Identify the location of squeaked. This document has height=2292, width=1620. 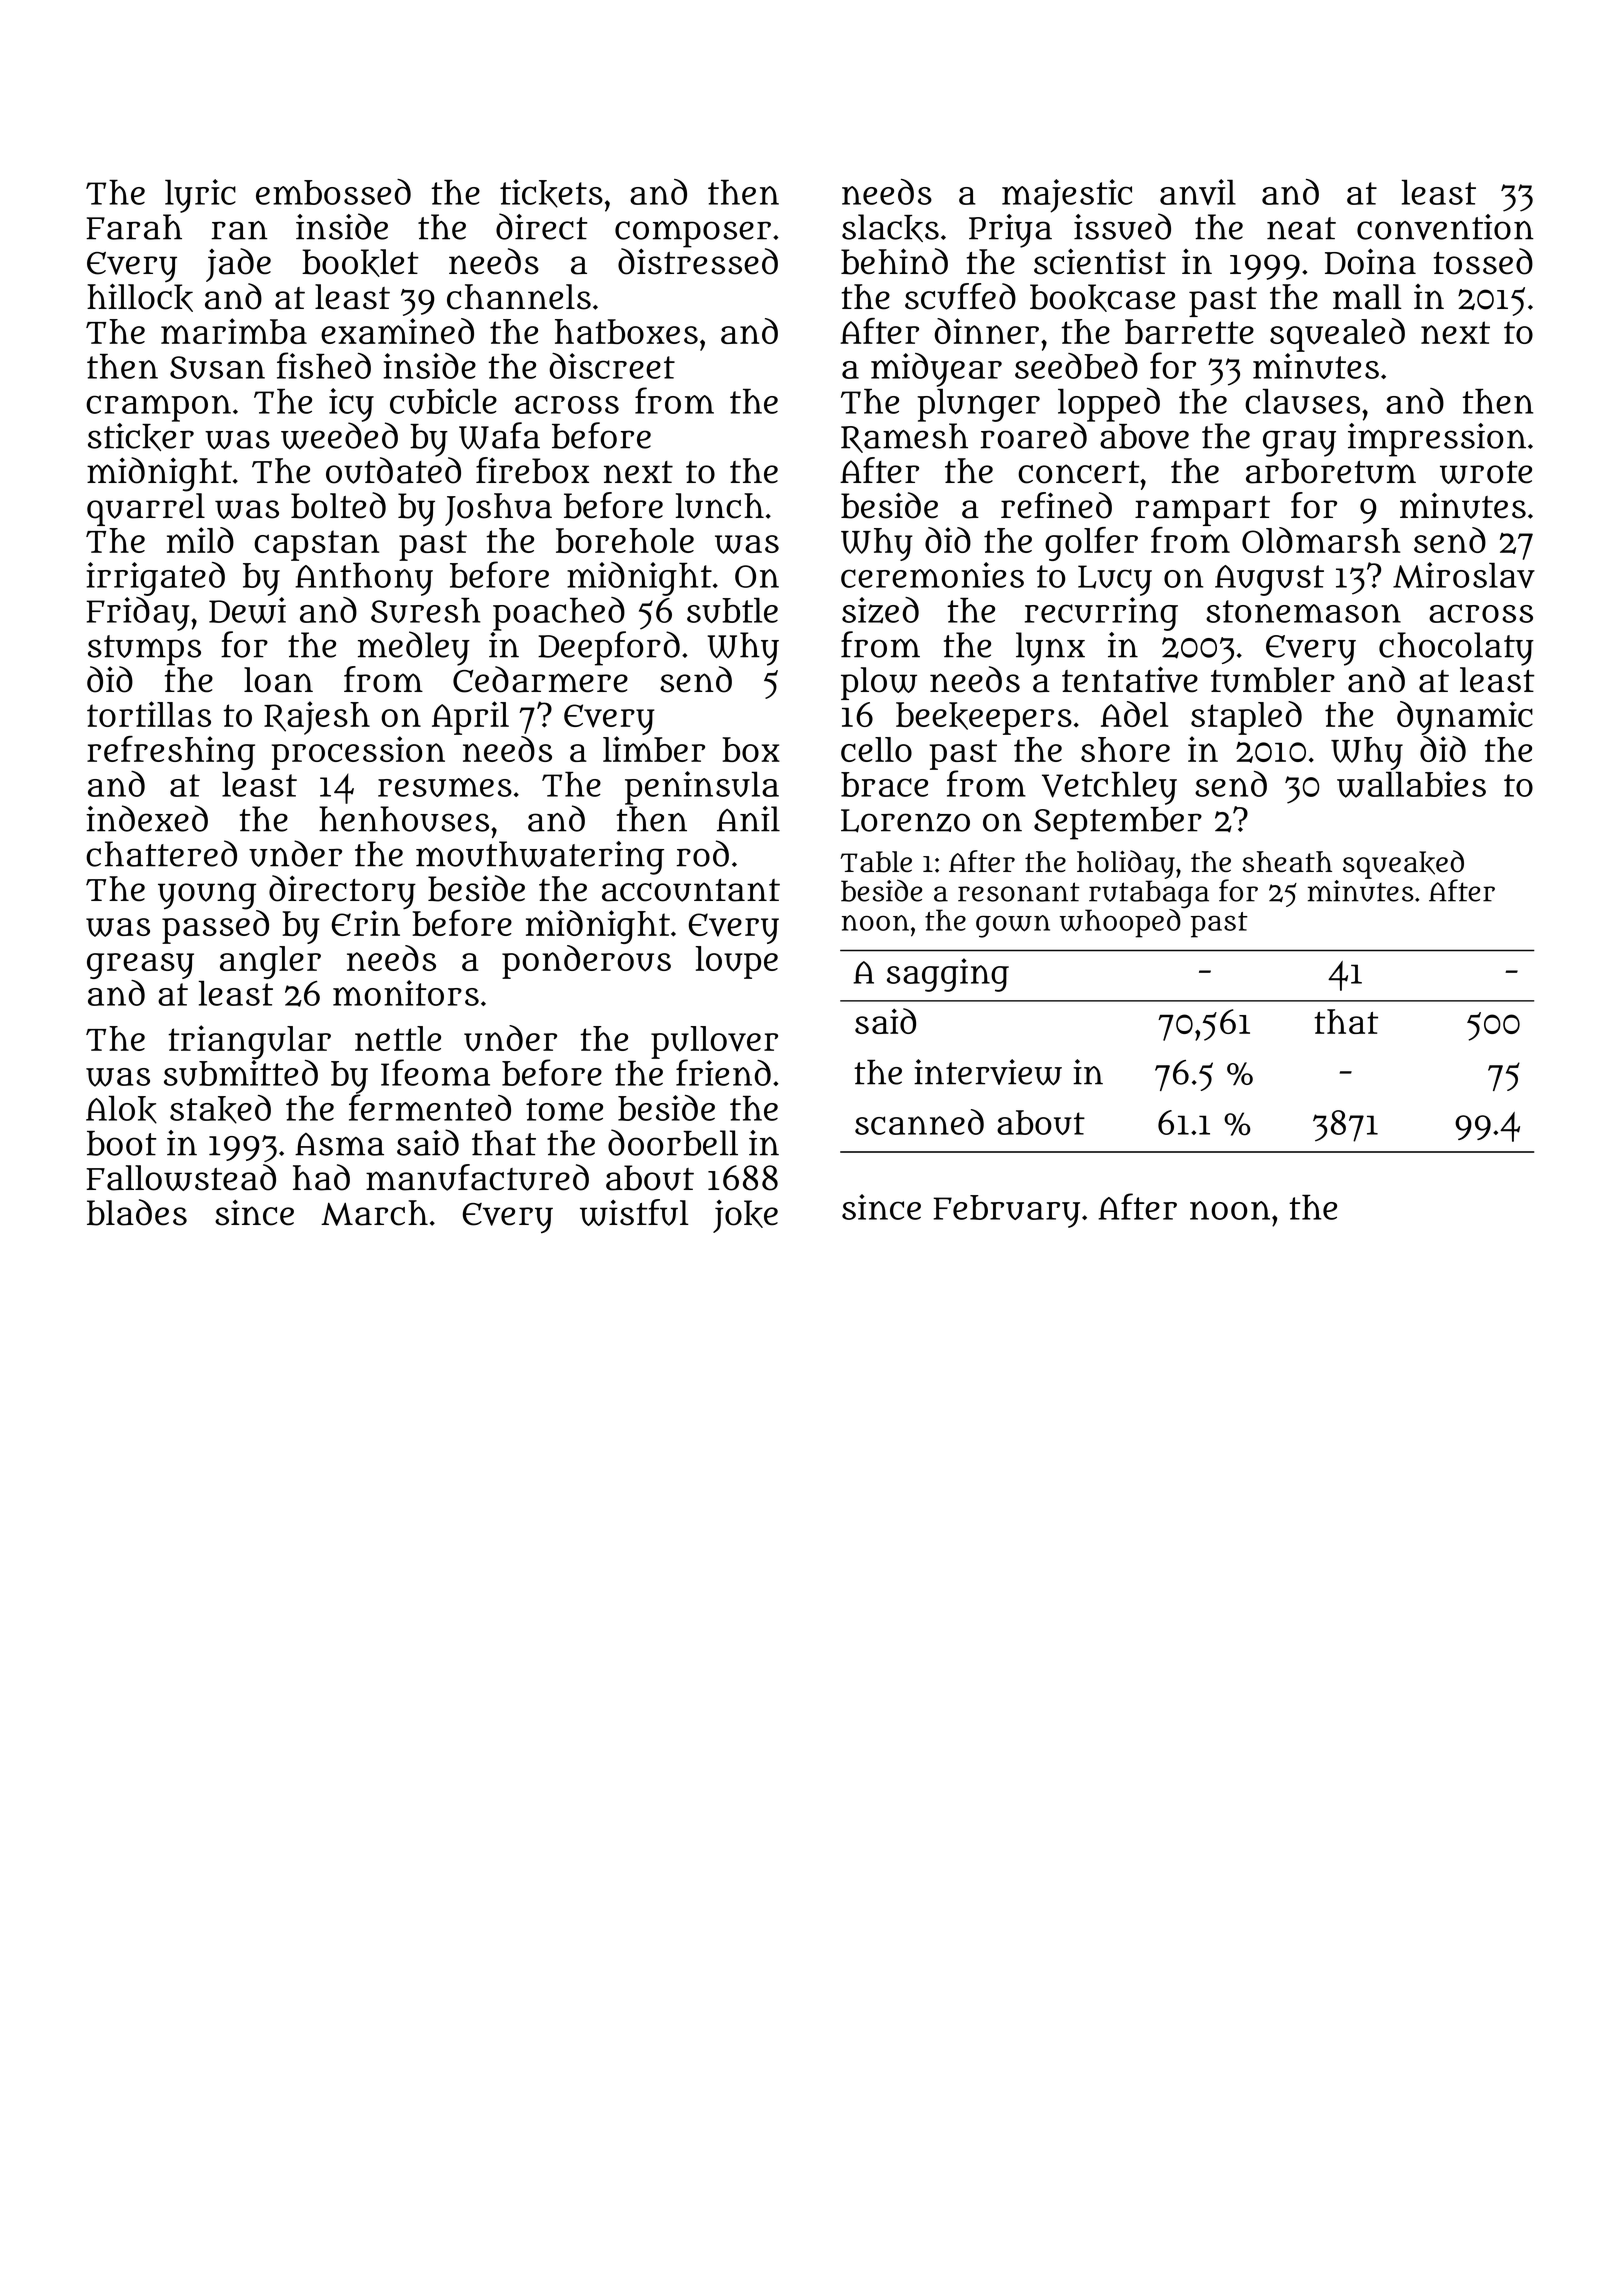
(1403, 864).
